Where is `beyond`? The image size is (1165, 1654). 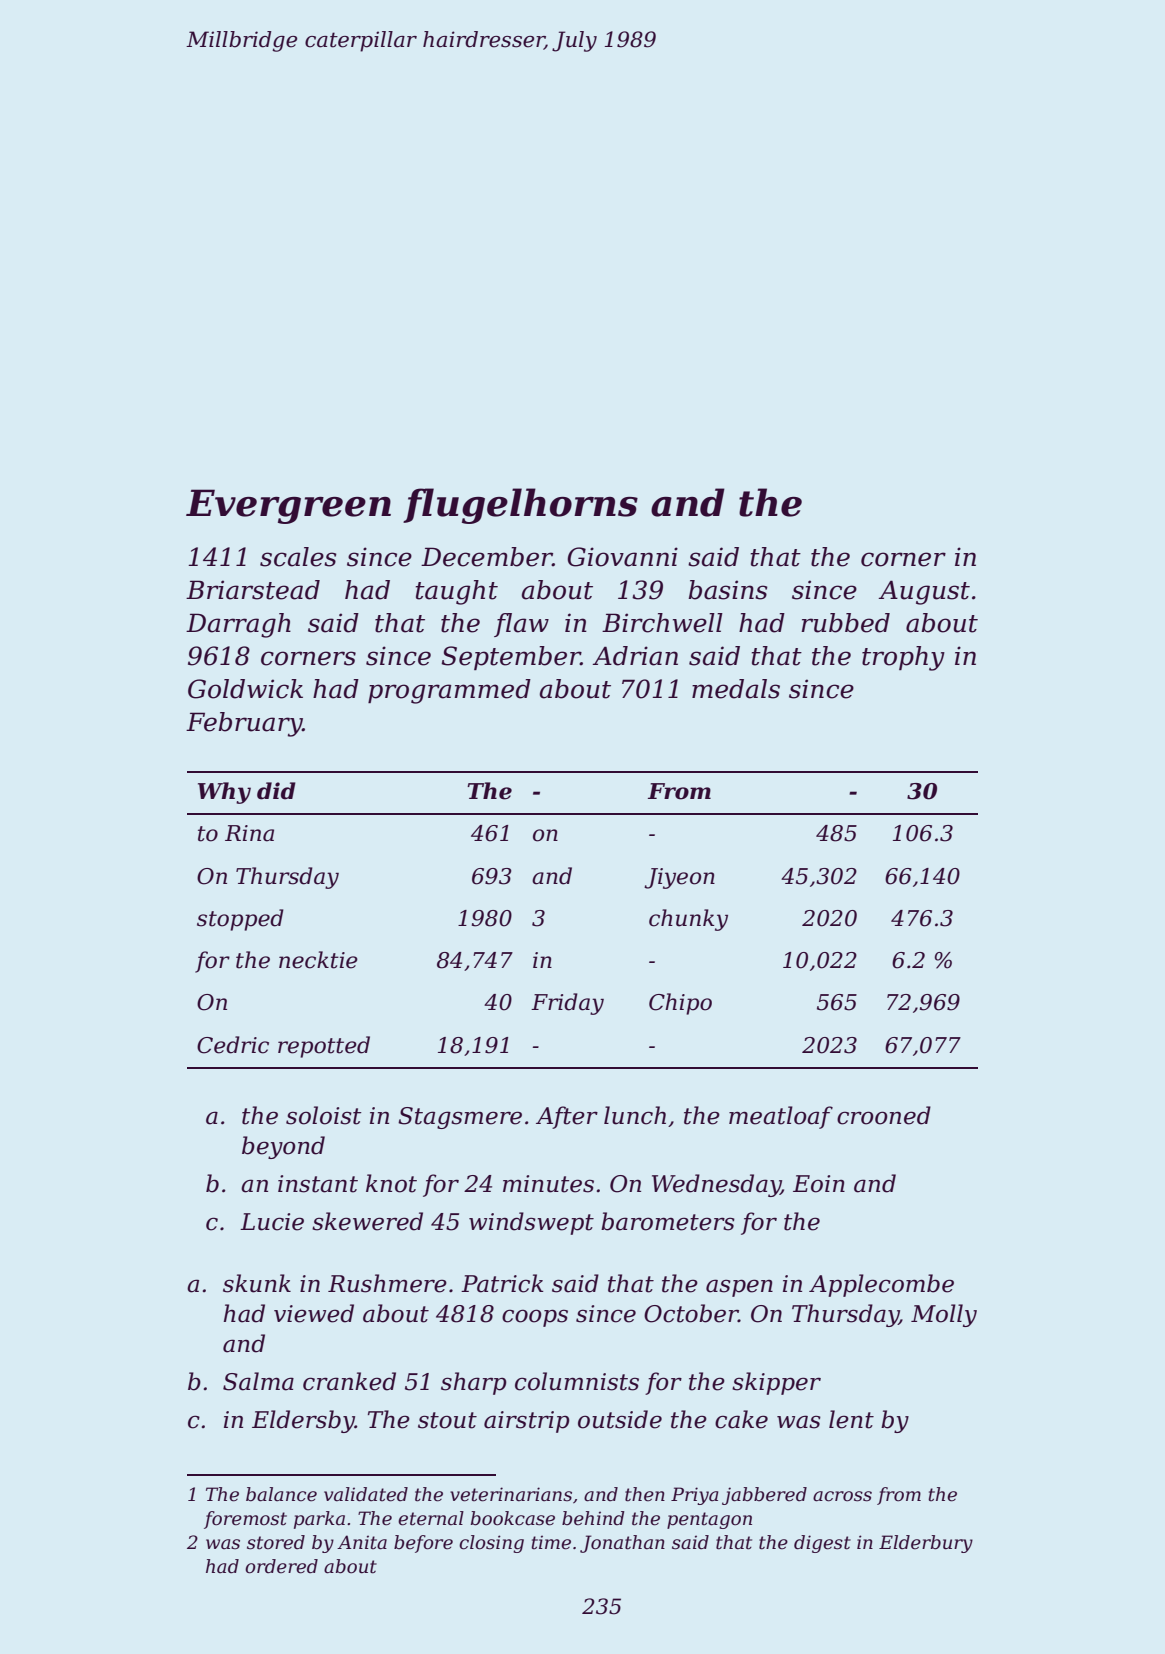
beyond is located at coordinates (283, 1147).
